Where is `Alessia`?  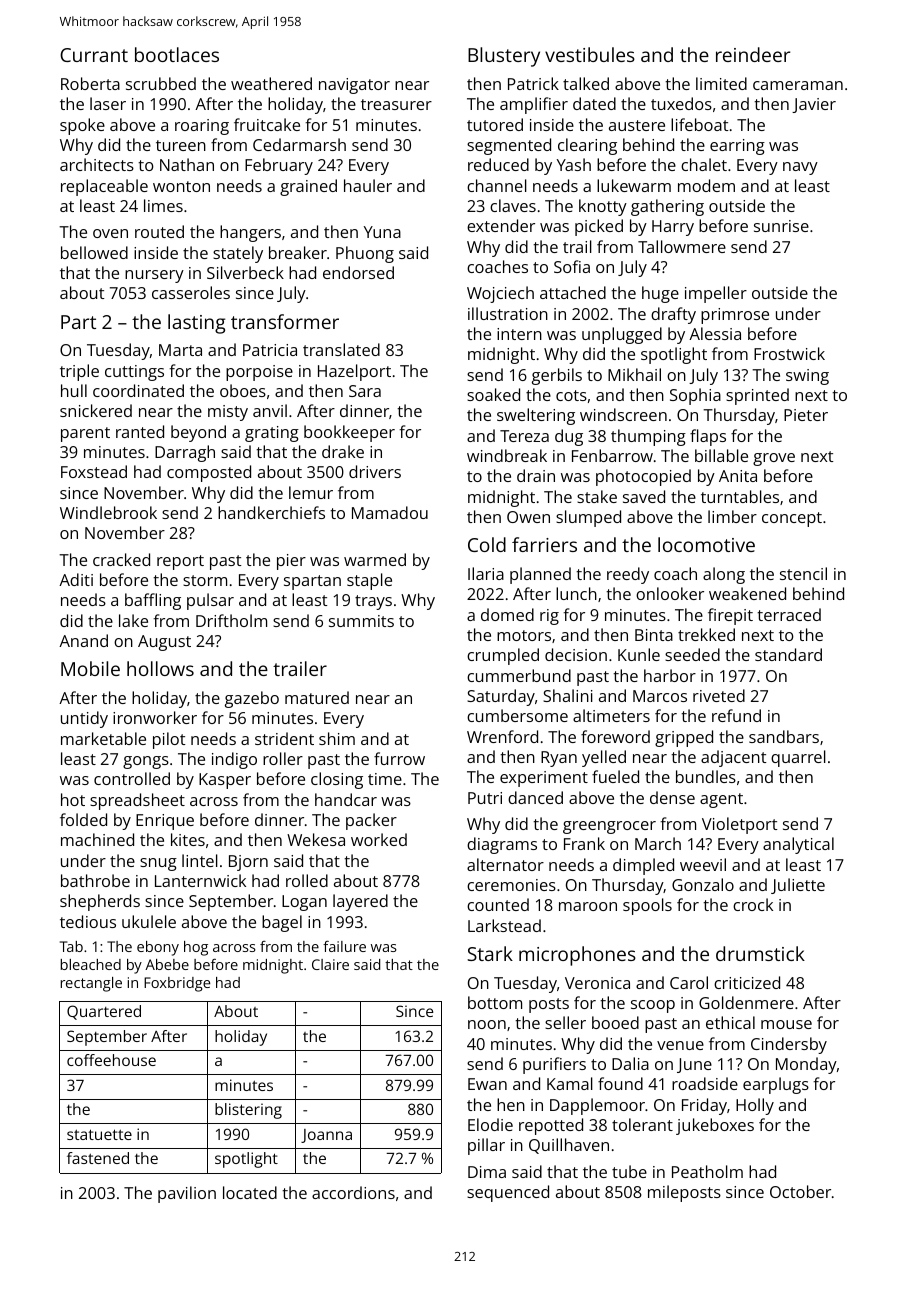 Alessia is located at coordinates (715, 333).
